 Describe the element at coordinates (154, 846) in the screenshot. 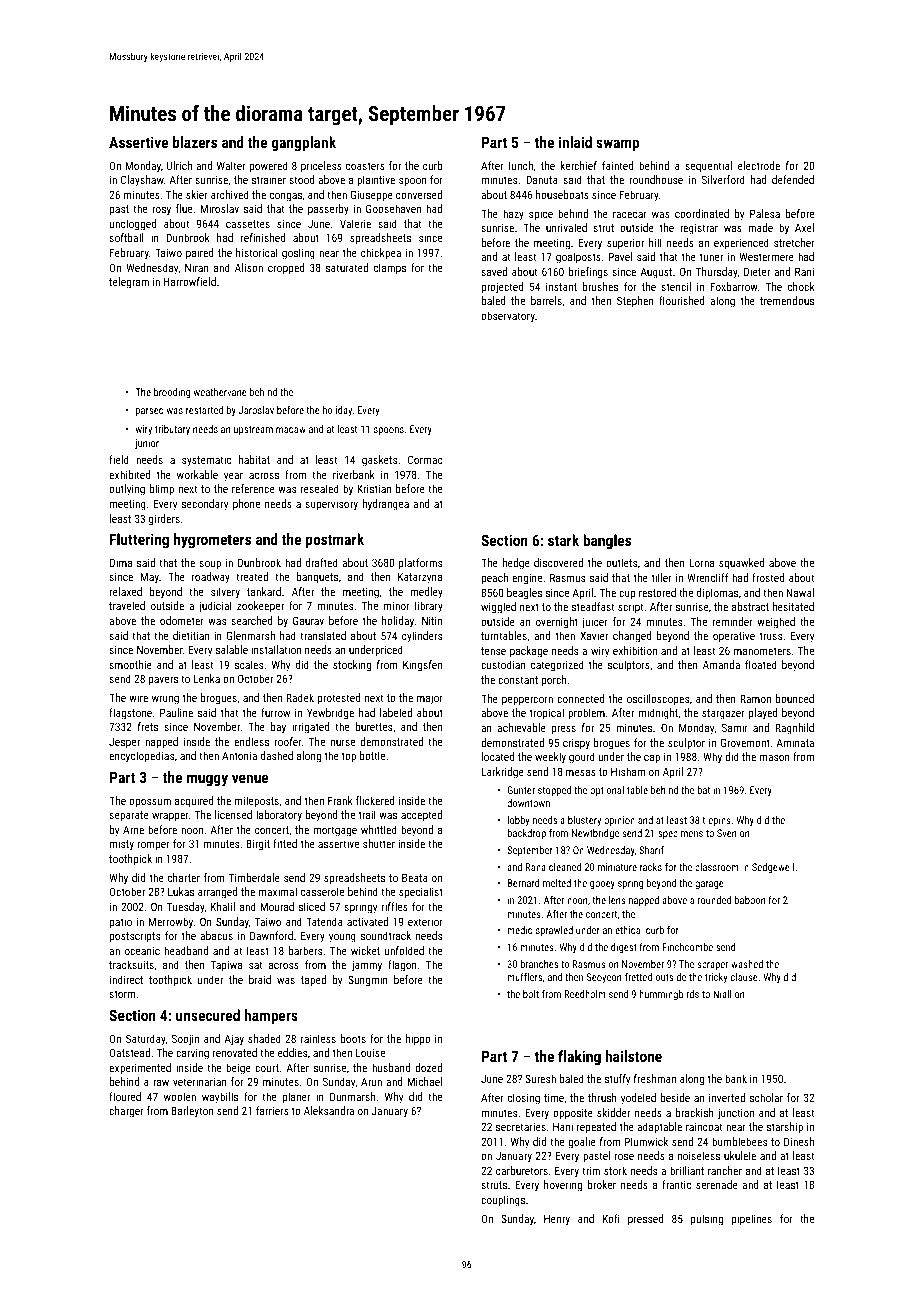

I see `romper` at that location.
